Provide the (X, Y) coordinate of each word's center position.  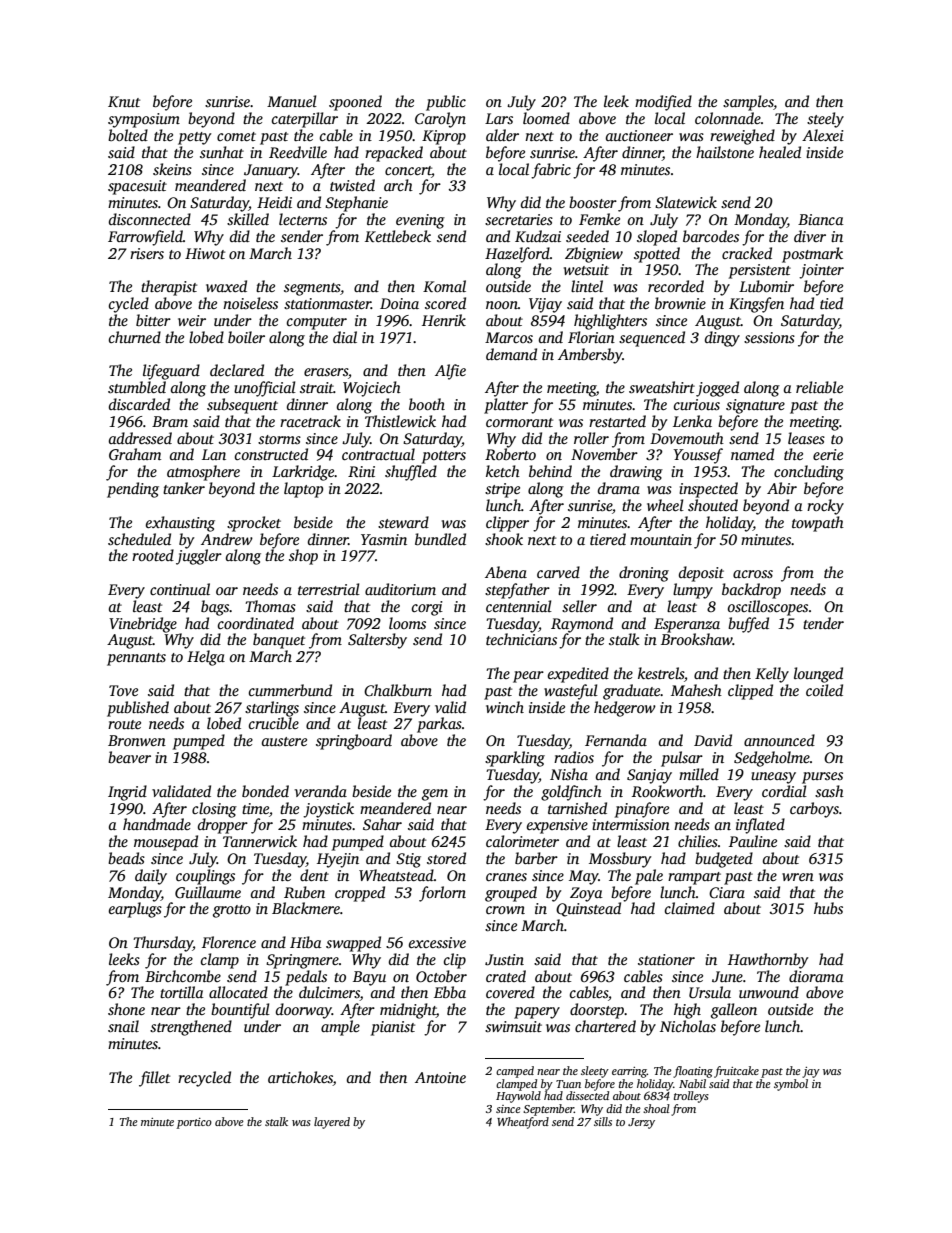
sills (603, 1121)
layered (332, 1123)
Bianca (821, 219)
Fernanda (616, 740)
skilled (248, 219)
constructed (271, 454)
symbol (791, 1085)
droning (644, 574)
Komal (444, 286)
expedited (578, 675)
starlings (272, 709)
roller (591, 438)
